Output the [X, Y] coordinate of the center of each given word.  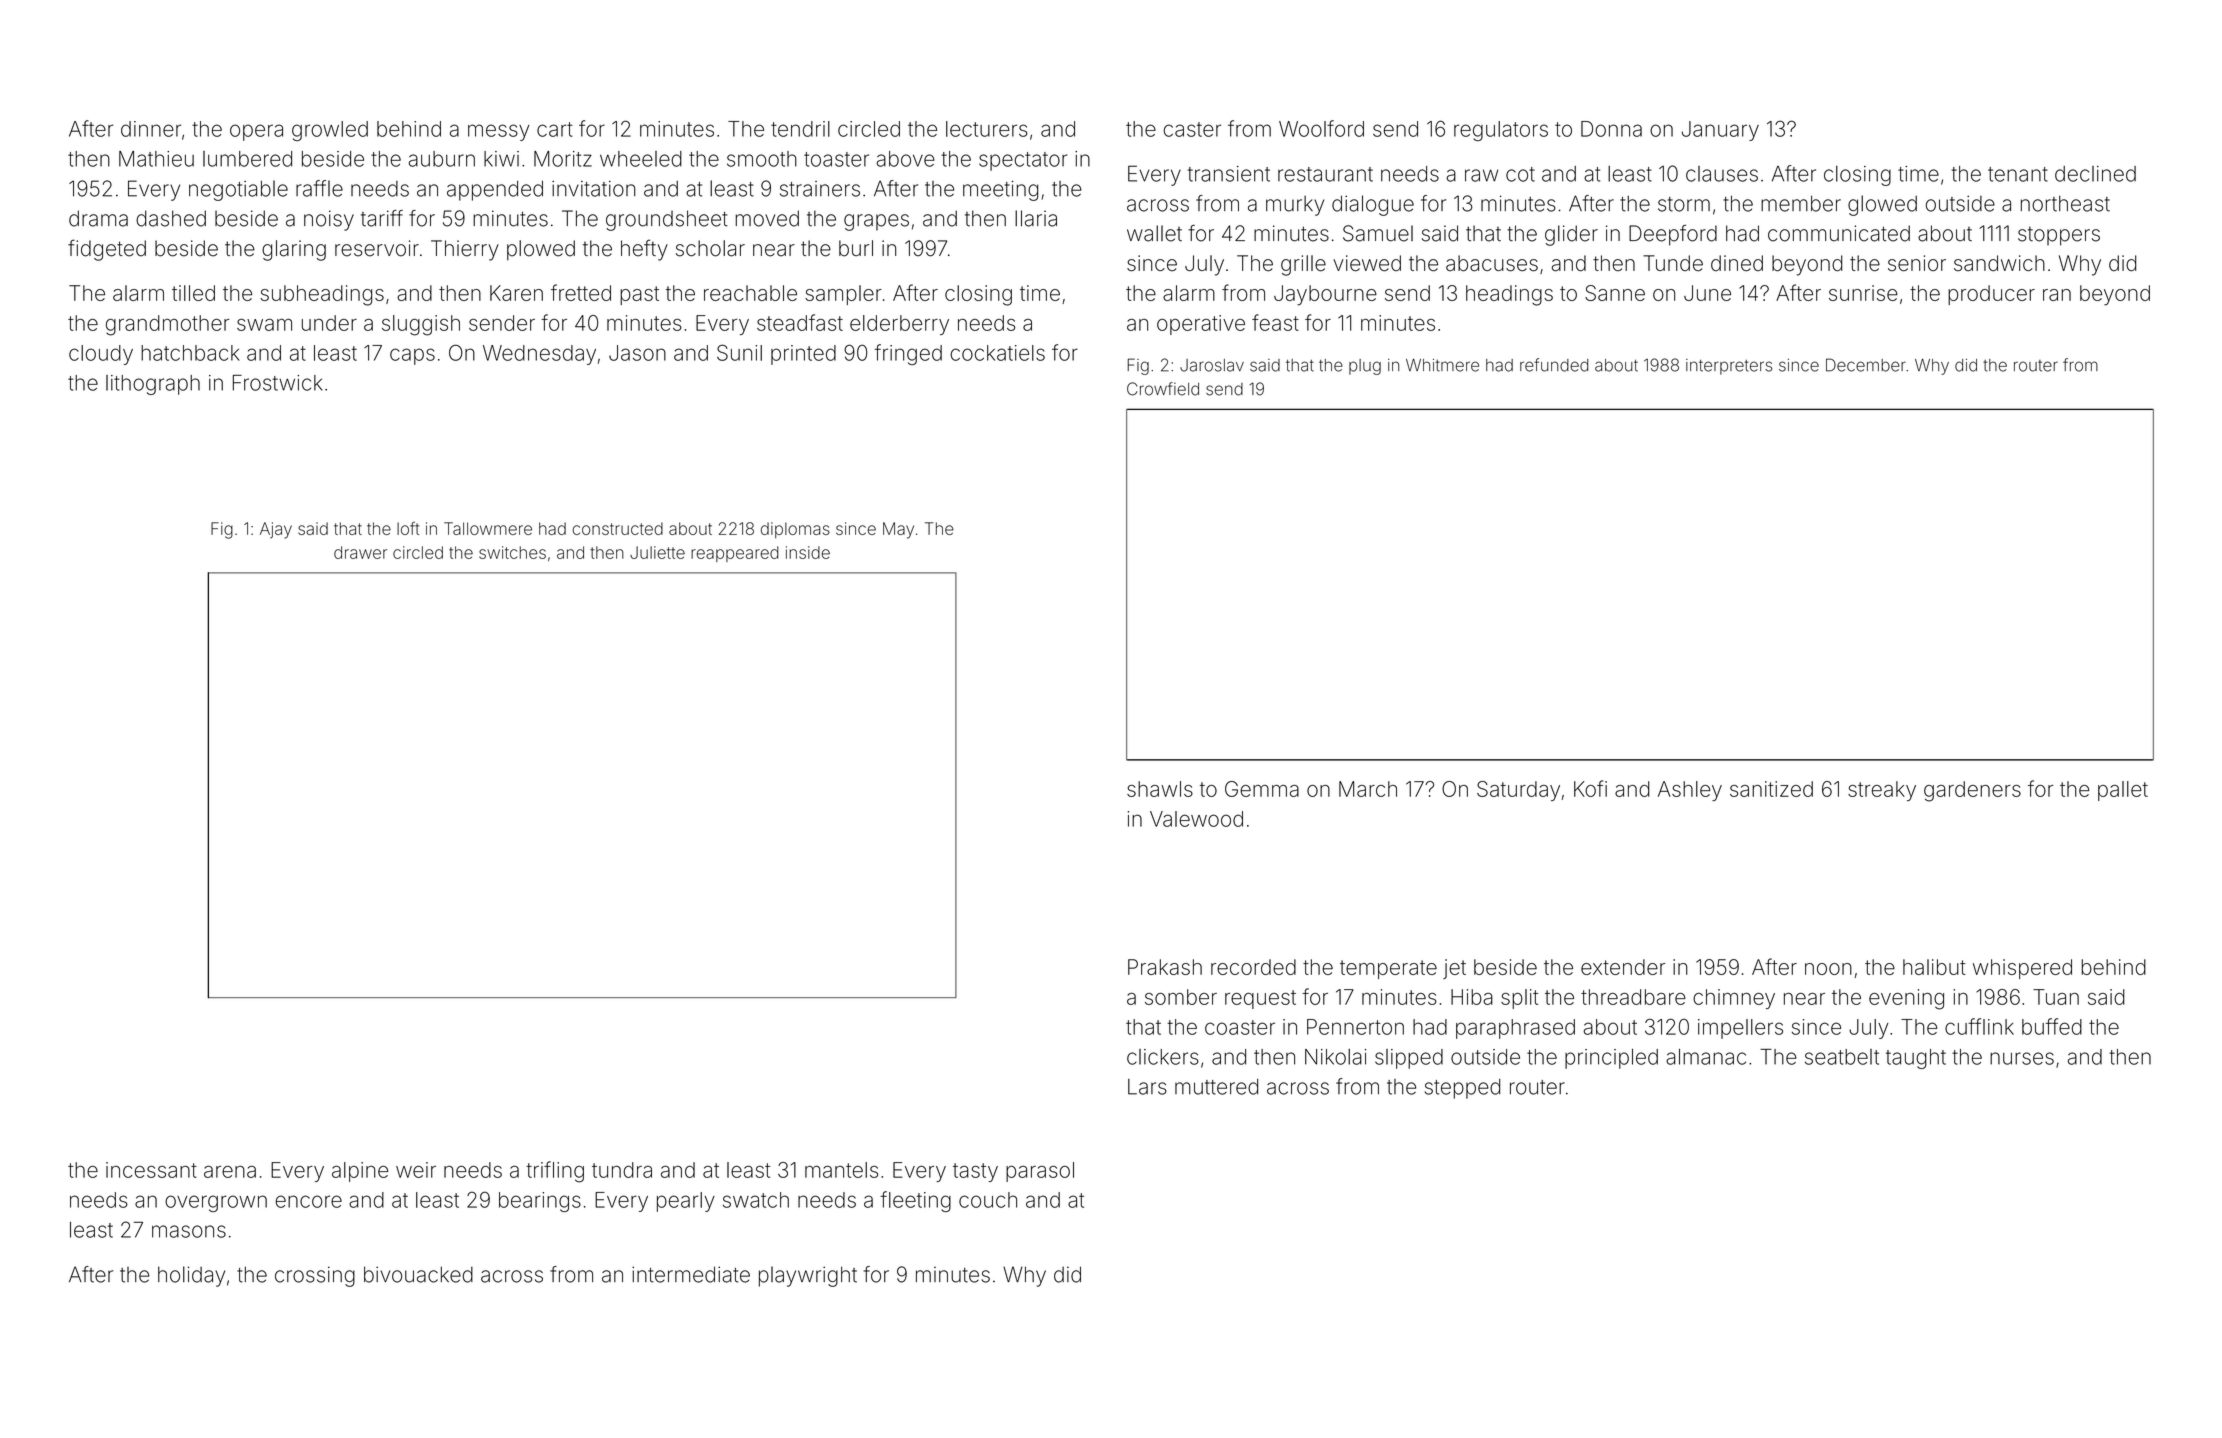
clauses [1722, 174]
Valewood [1196, 819]
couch [988, 1200]
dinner [151, 129]
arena [230, 1172]
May [898, 530]
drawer [360, 552]
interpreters [1729, 367]
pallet [2123, 791]
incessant [151, 1170]
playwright [808, 1276]
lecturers [987, 129]
